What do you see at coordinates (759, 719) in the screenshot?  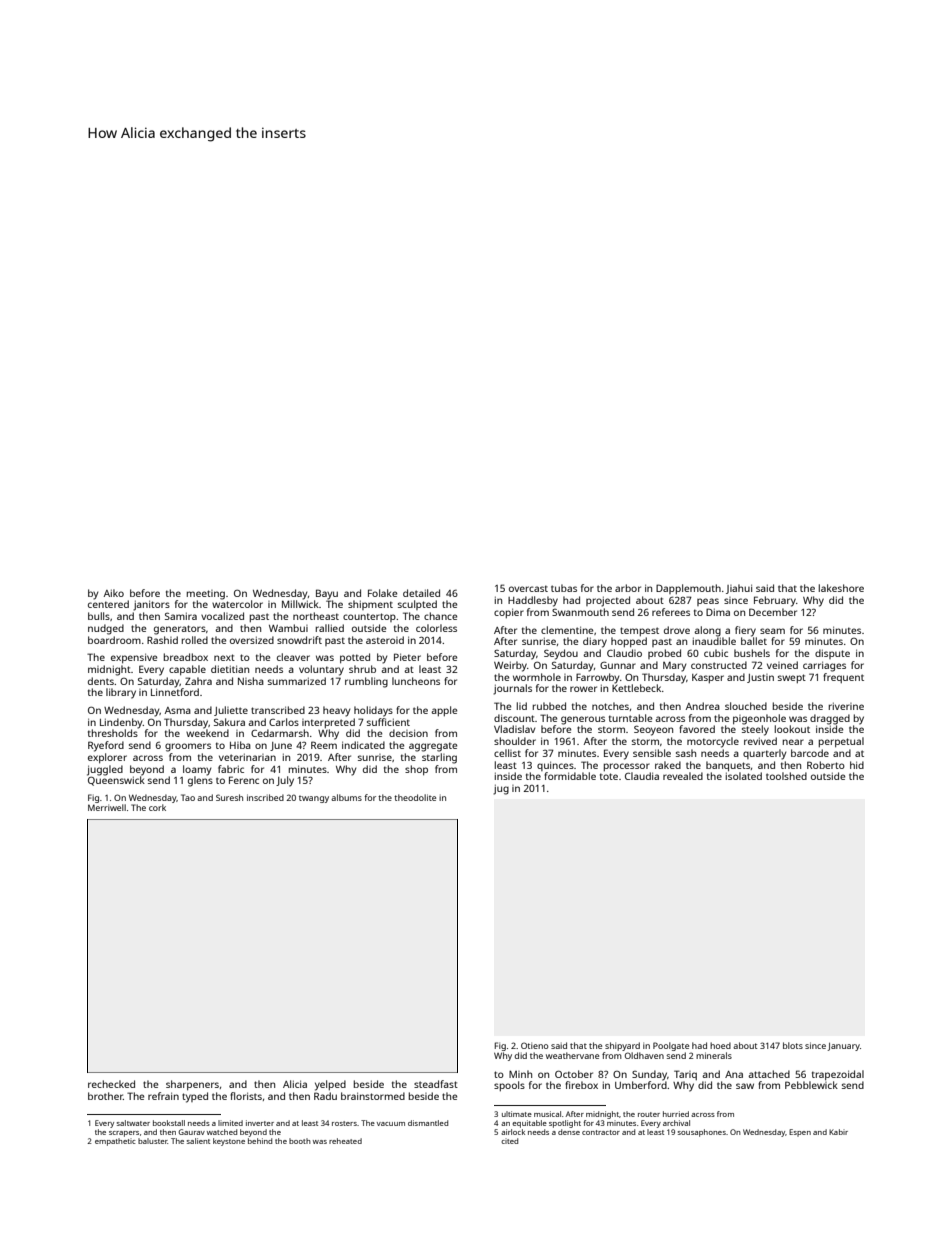 I see `pigeonhole` at bounding box center [759, 719].
